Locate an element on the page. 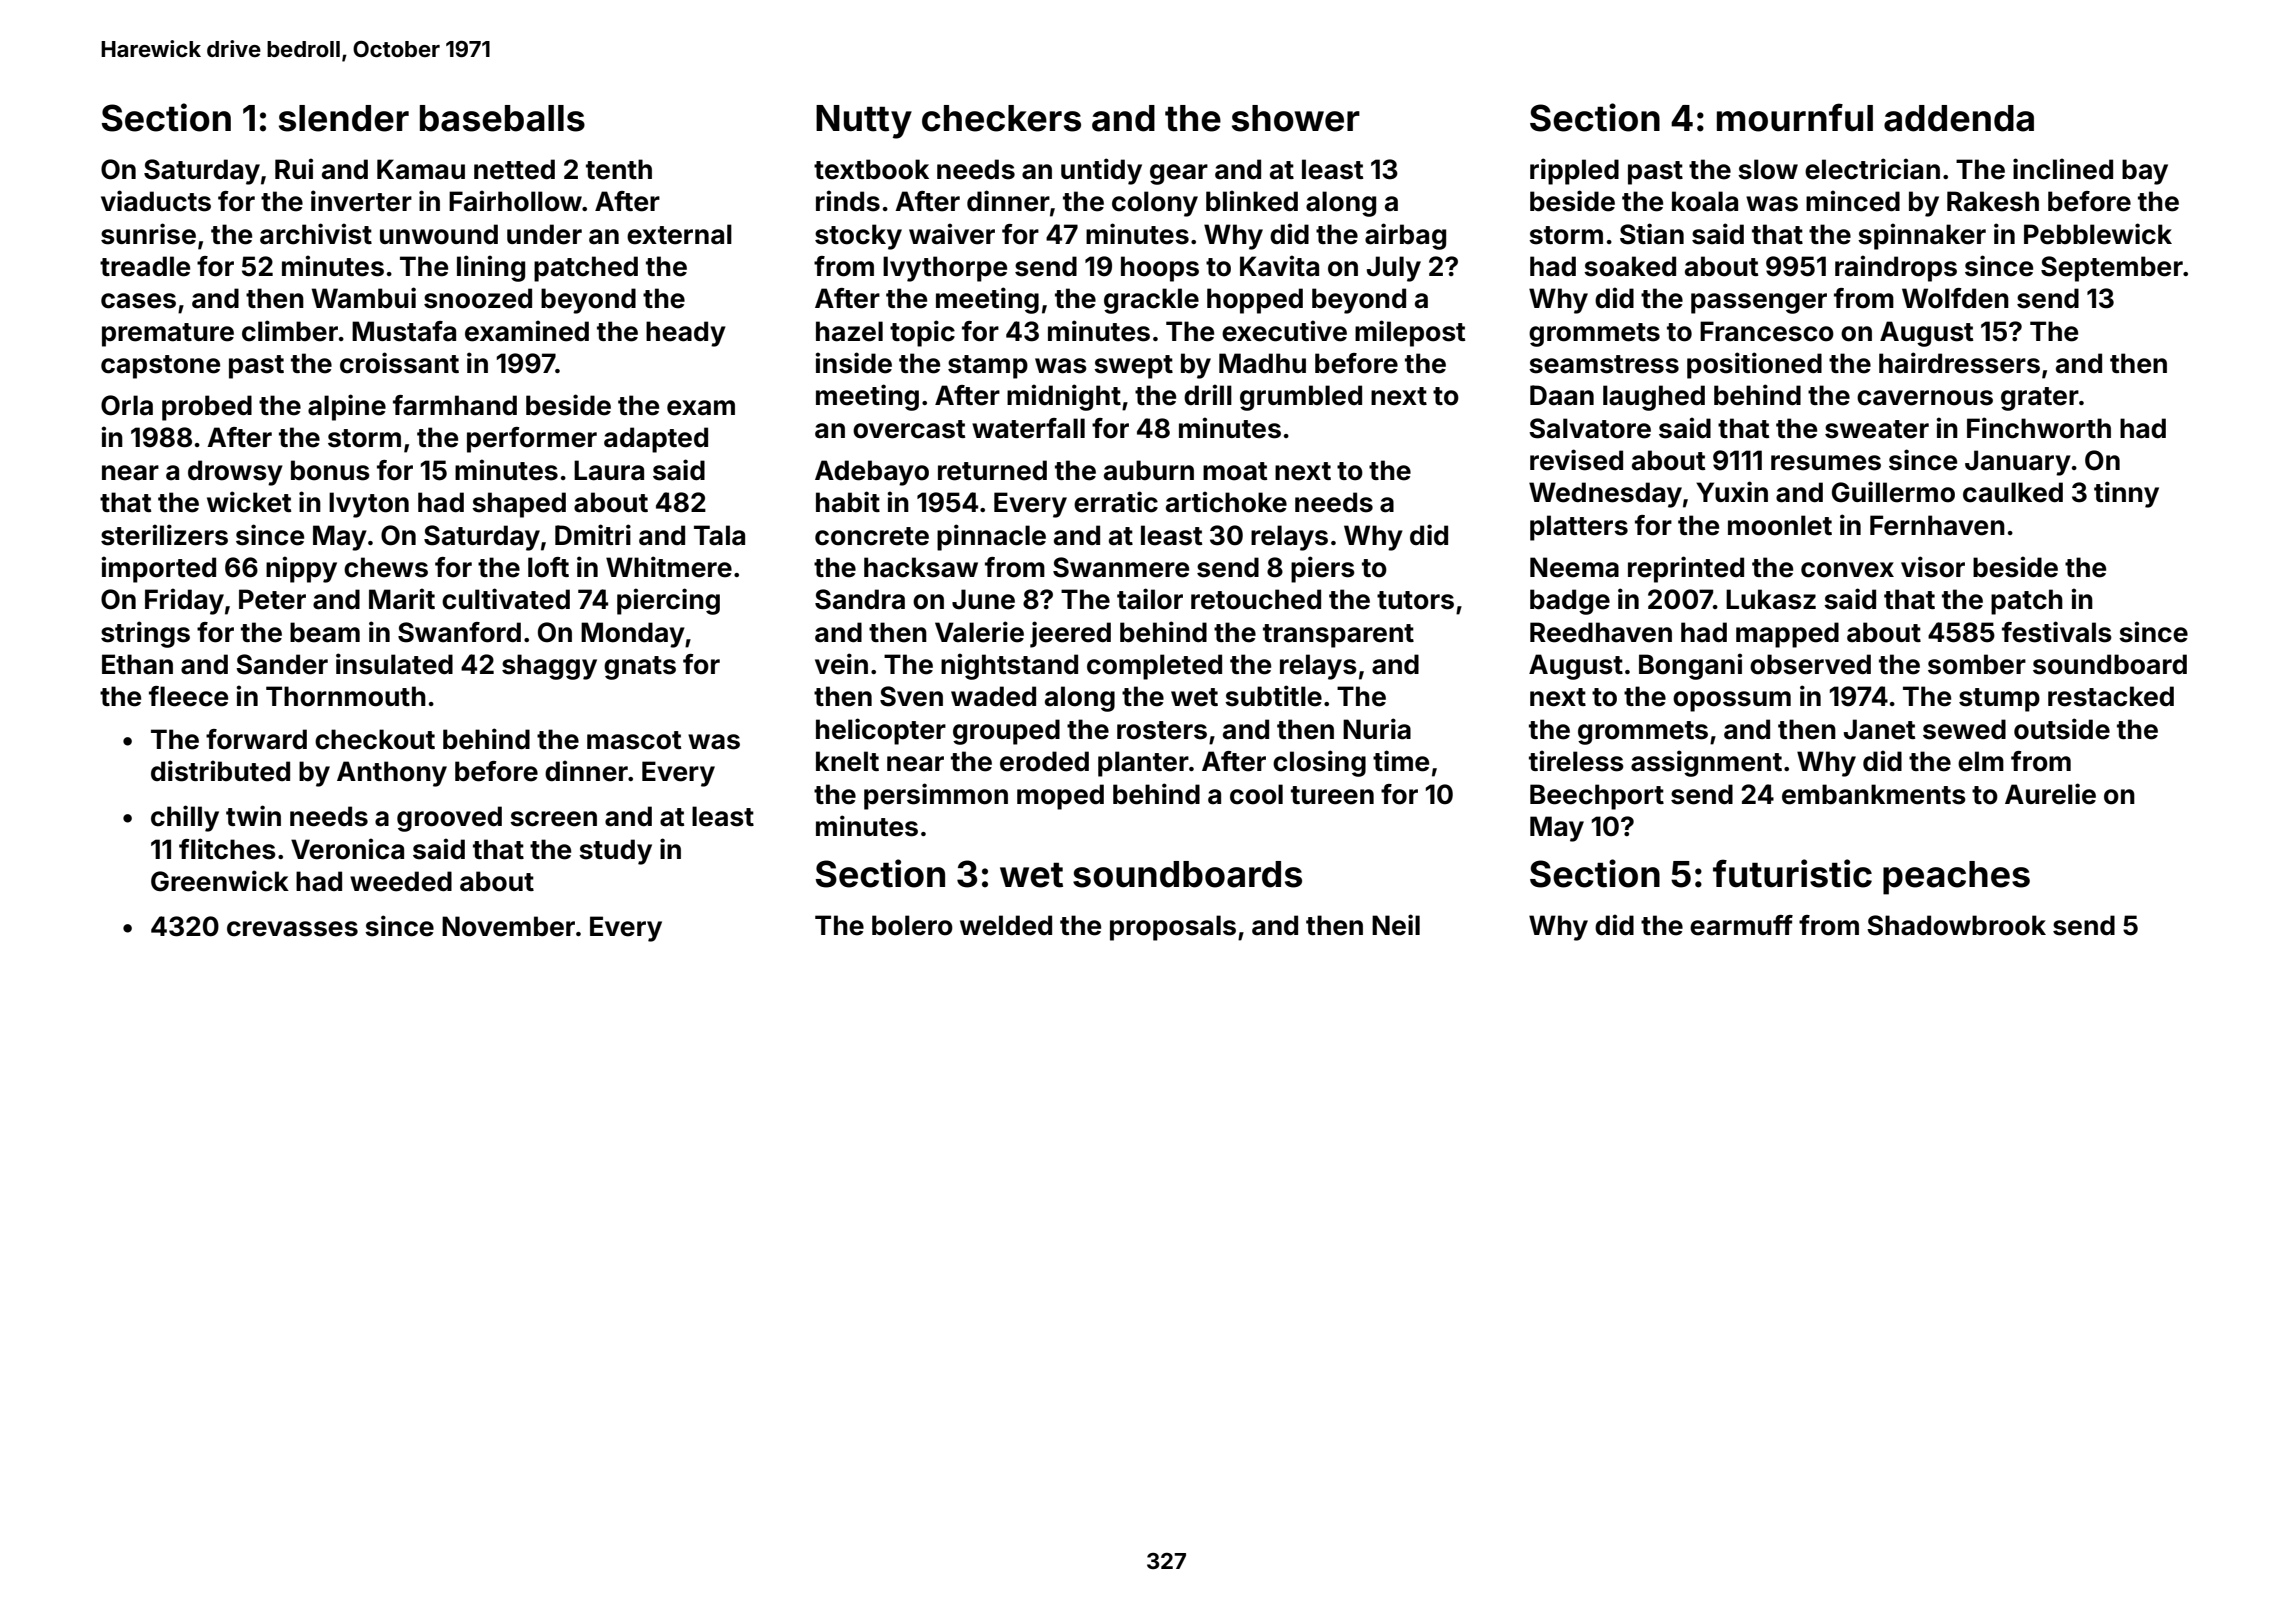 The image size is (2292, 1620). crevasses is located at coordinates (292, 929).
